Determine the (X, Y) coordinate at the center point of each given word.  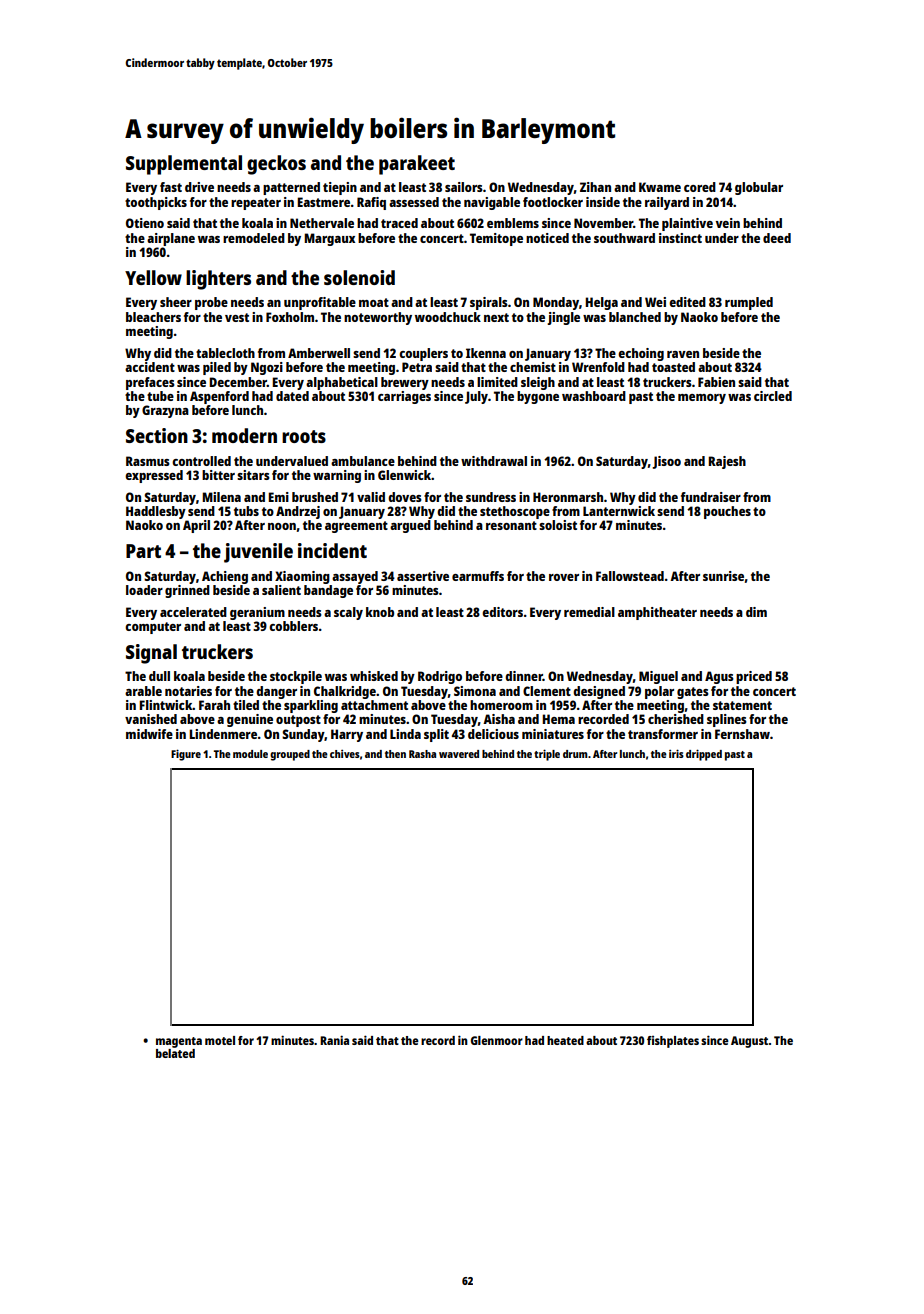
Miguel (658, 677)
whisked (374, 676)
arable (143, 691)
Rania (334, 1040)
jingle (563, 318)
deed (777, 238)
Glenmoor (497, 1040)
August (750, 1042)
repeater (256, 204)
